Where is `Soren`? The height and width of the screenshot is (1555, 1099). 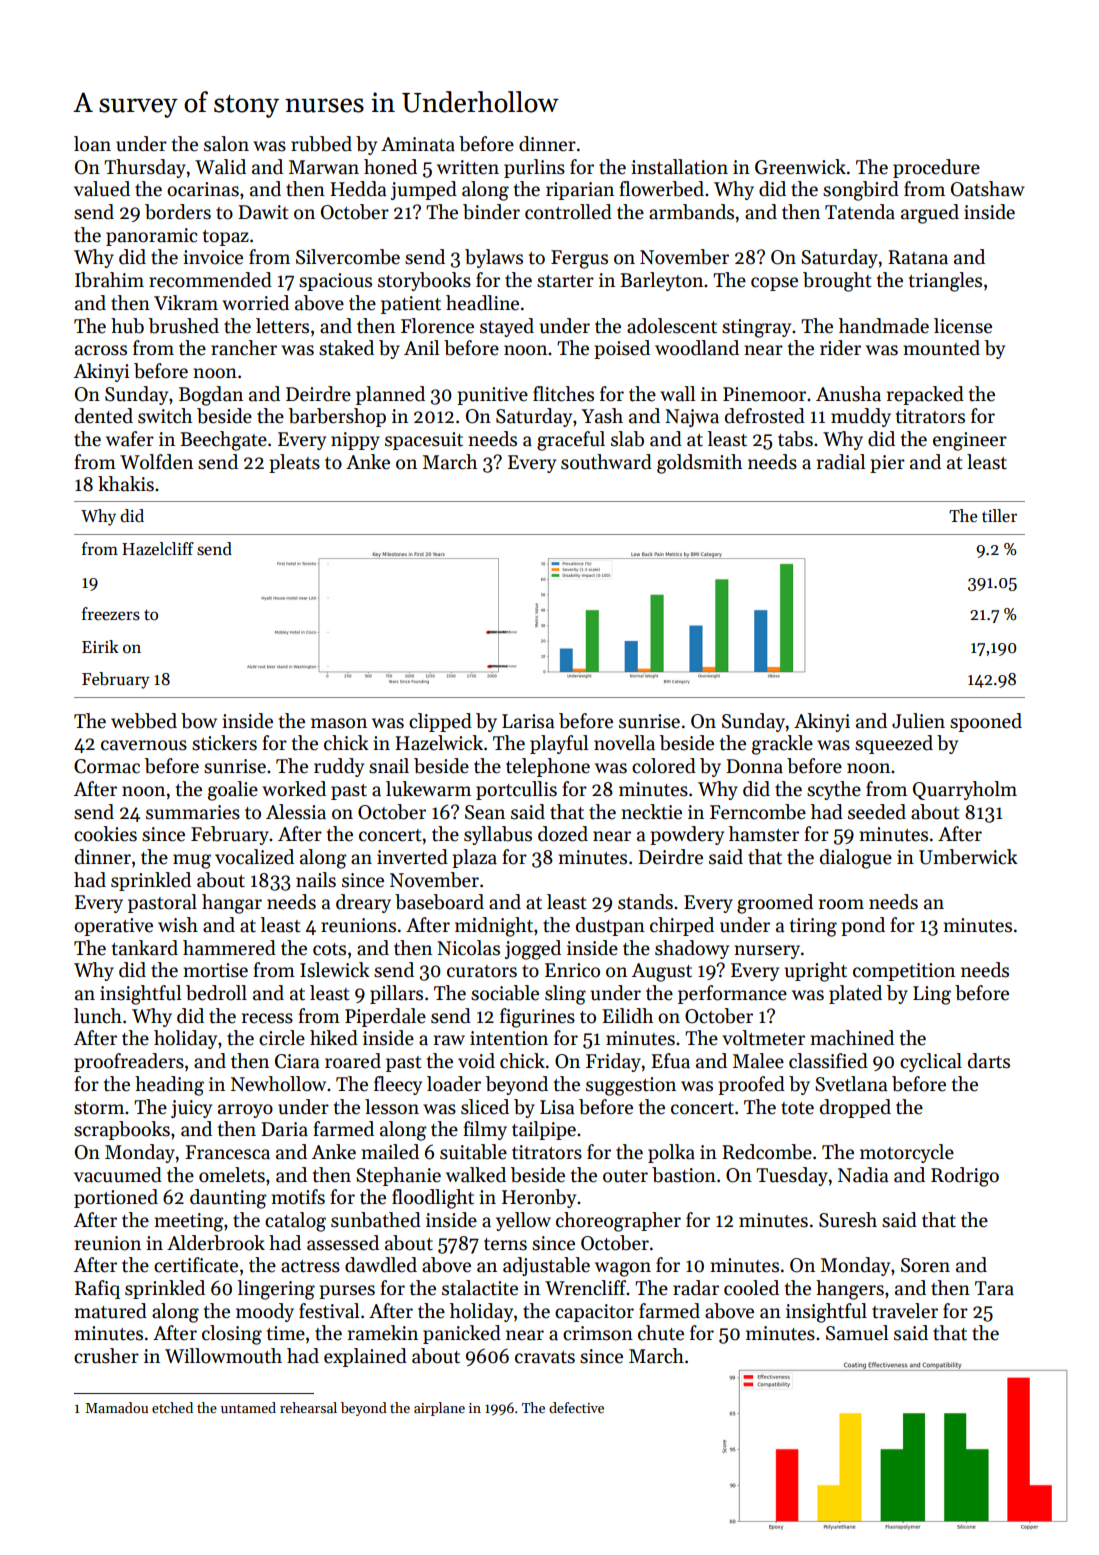 Soren is located at coordinates (925, 1265).
